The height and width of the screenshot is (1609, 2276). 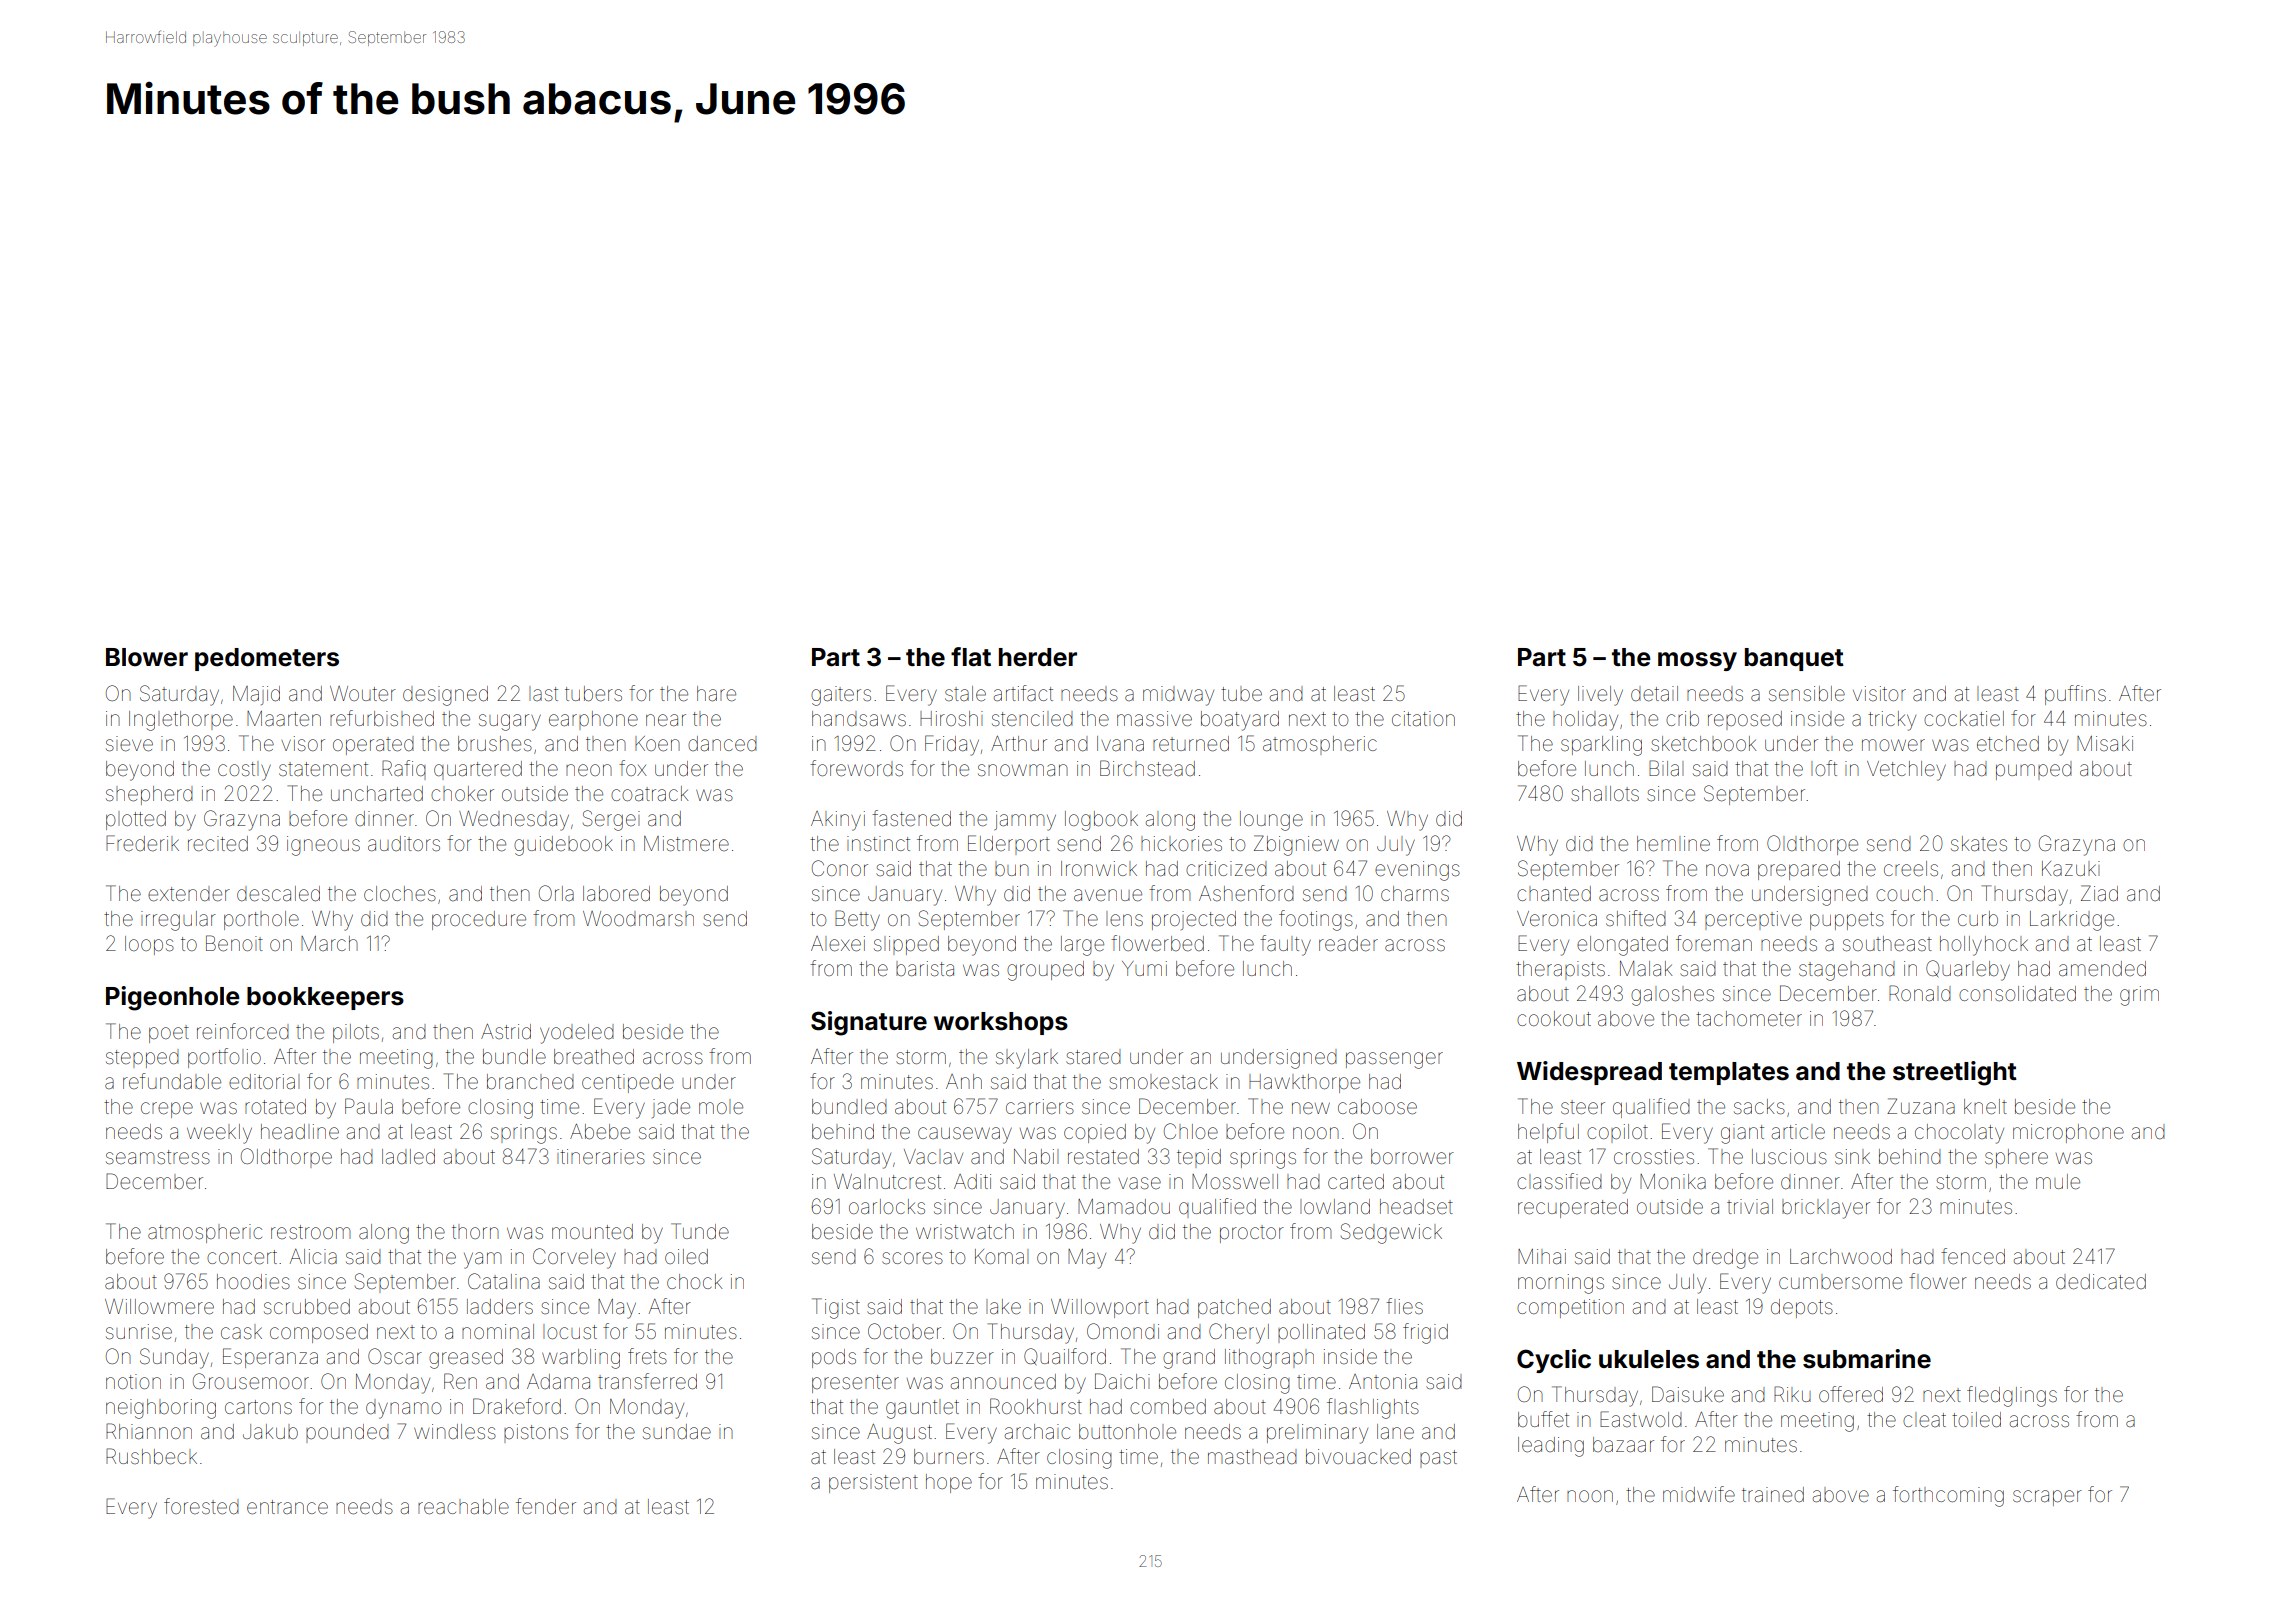 What do you see at coordinates (463, 1507) in the screenshot?
I see `reachable` at bounding box center [463, 1507].
